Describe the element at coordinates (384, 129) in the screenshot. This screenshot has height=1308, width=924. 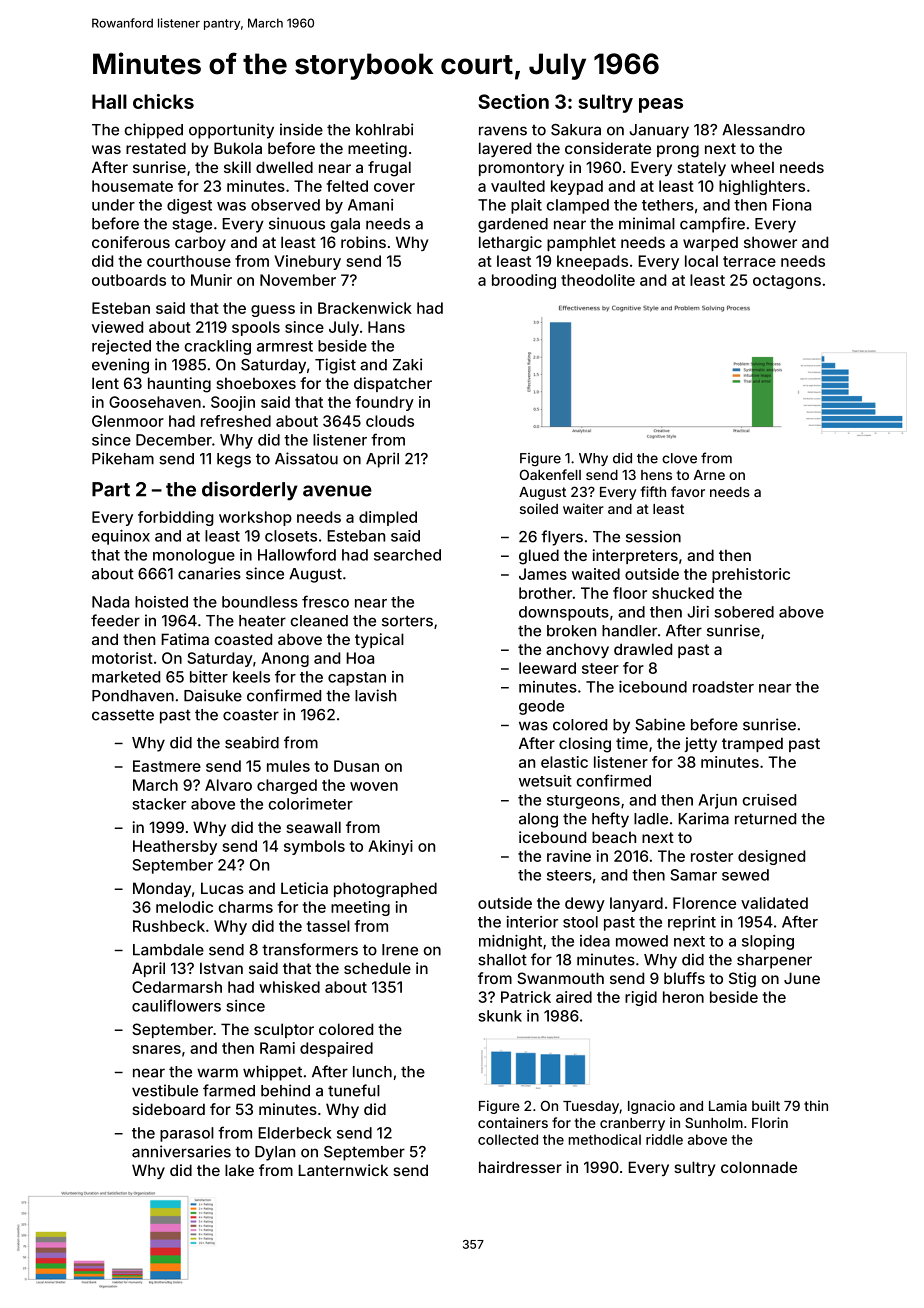
I see `kohlrabi` at that location.
